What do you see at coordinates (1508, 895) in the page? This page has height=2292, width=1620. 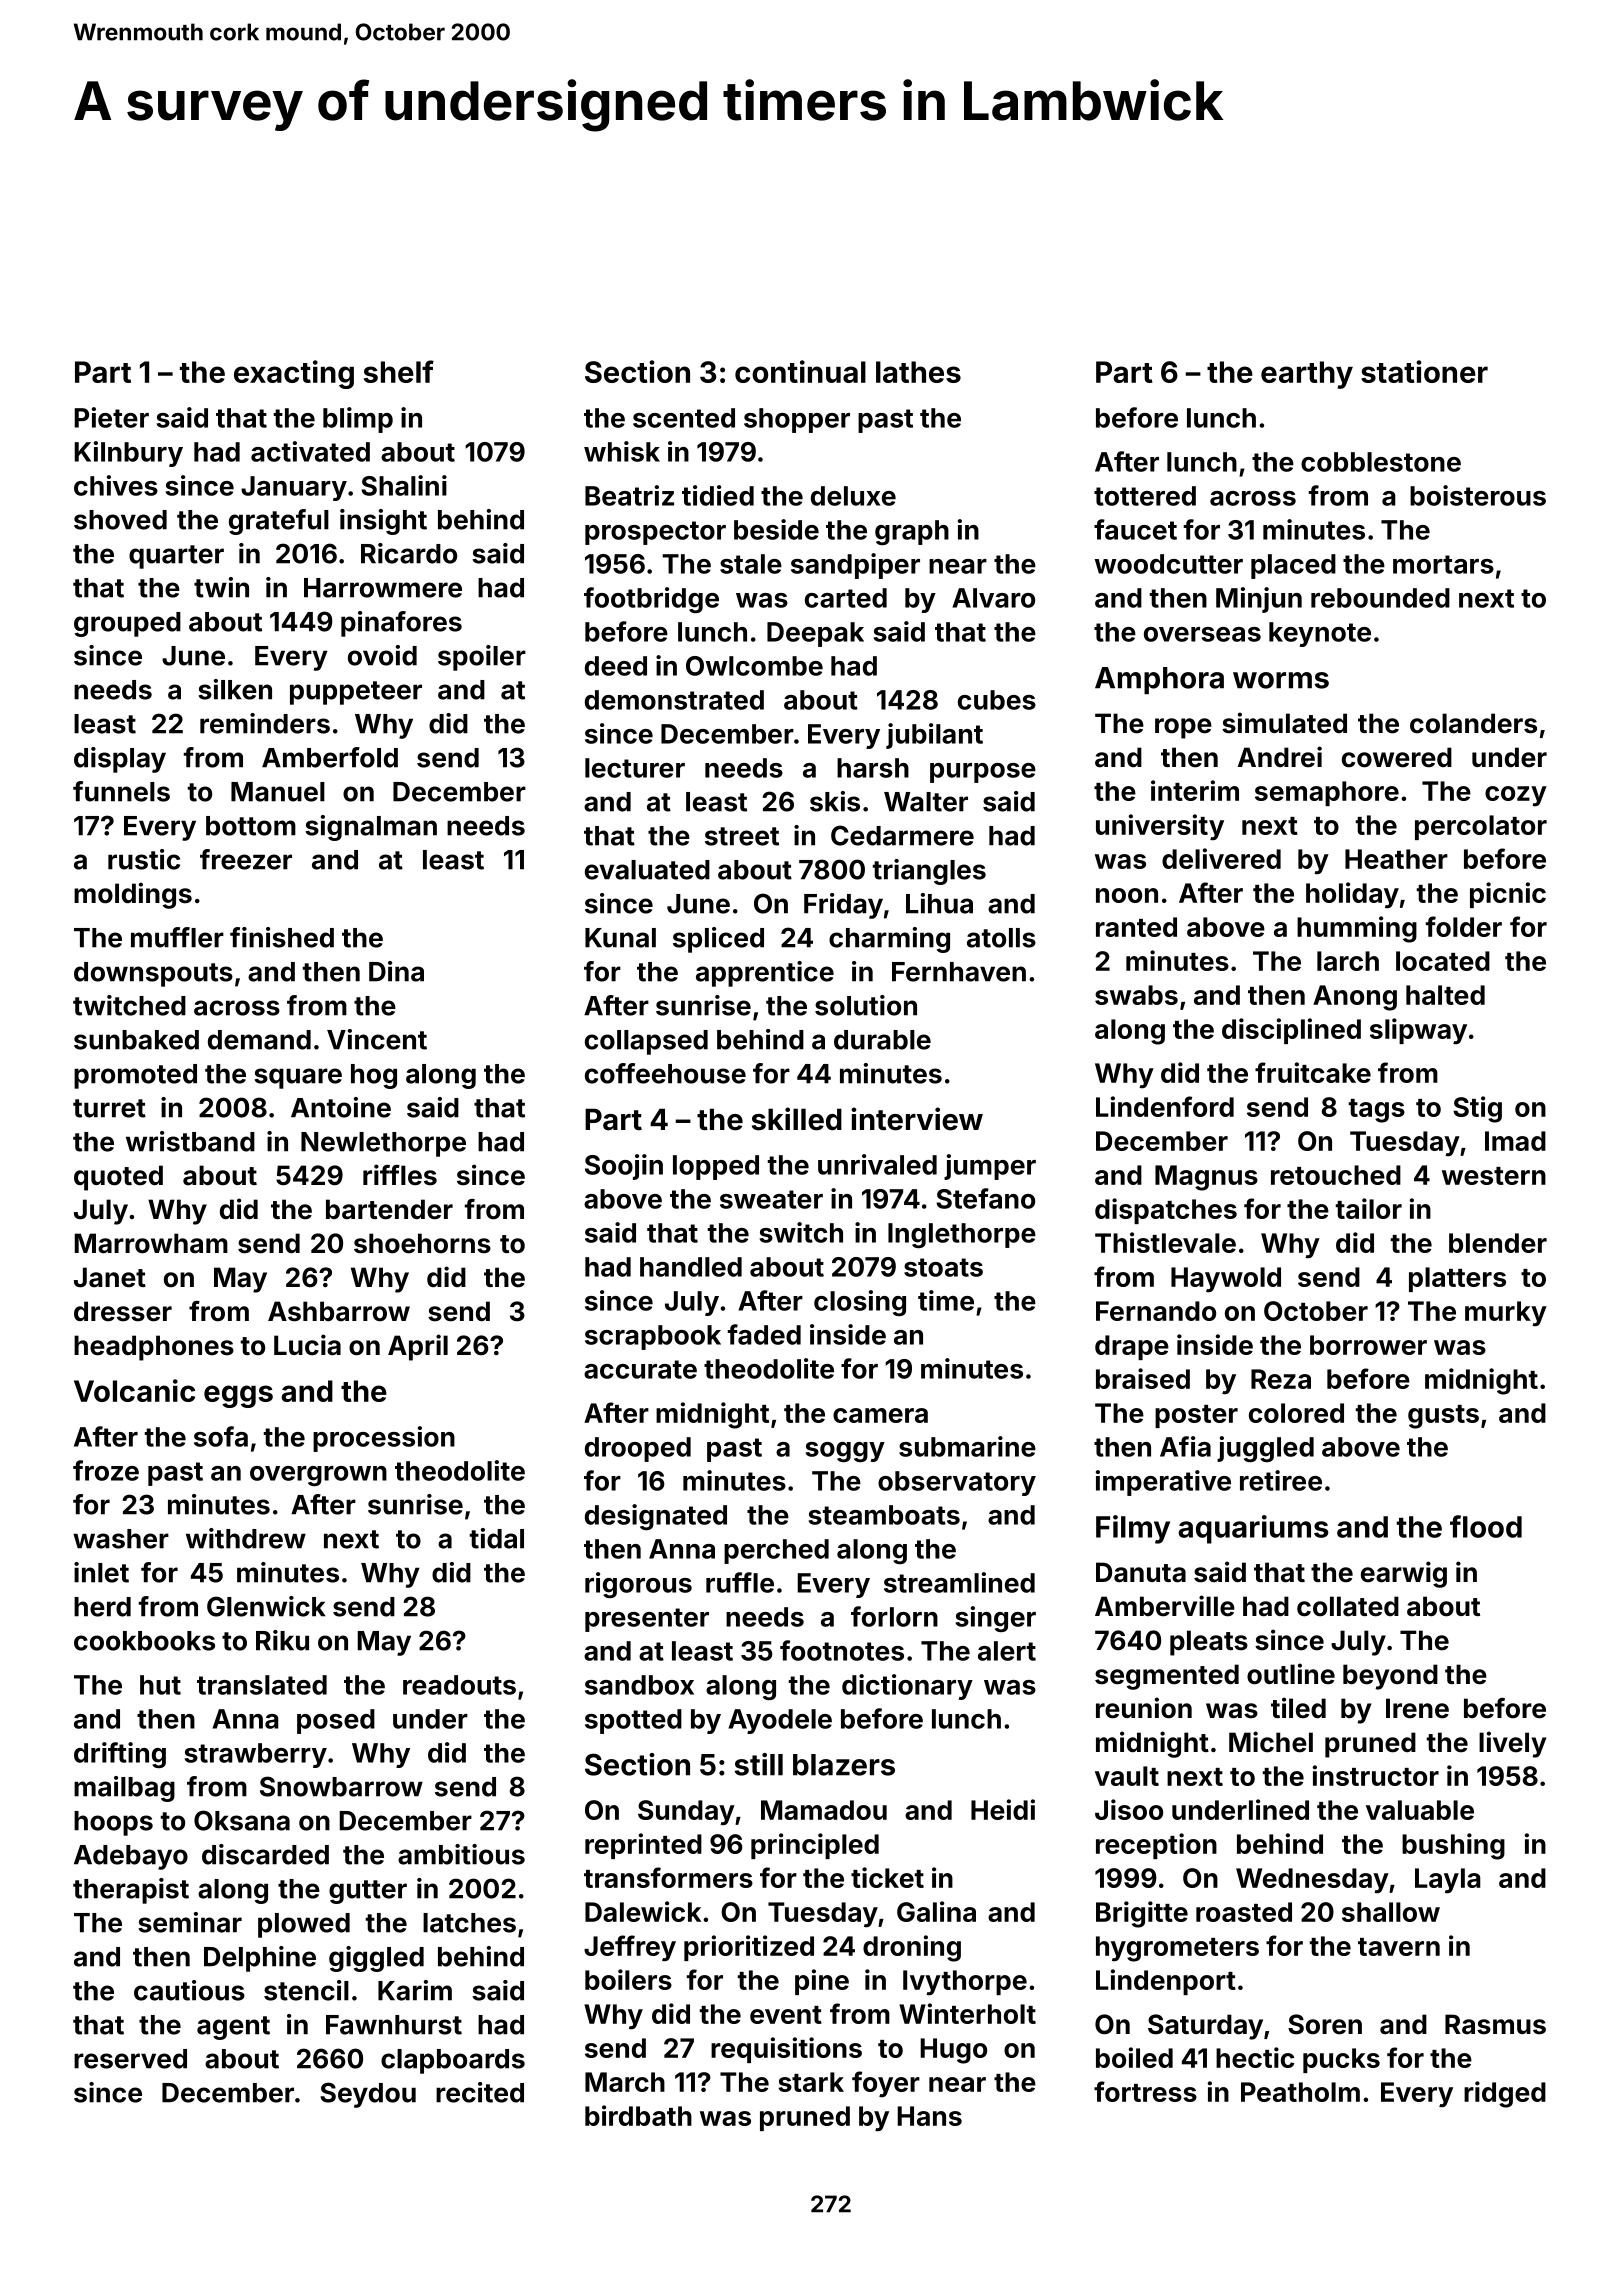 I see `picnic` at bounding box center [1508, 895].
